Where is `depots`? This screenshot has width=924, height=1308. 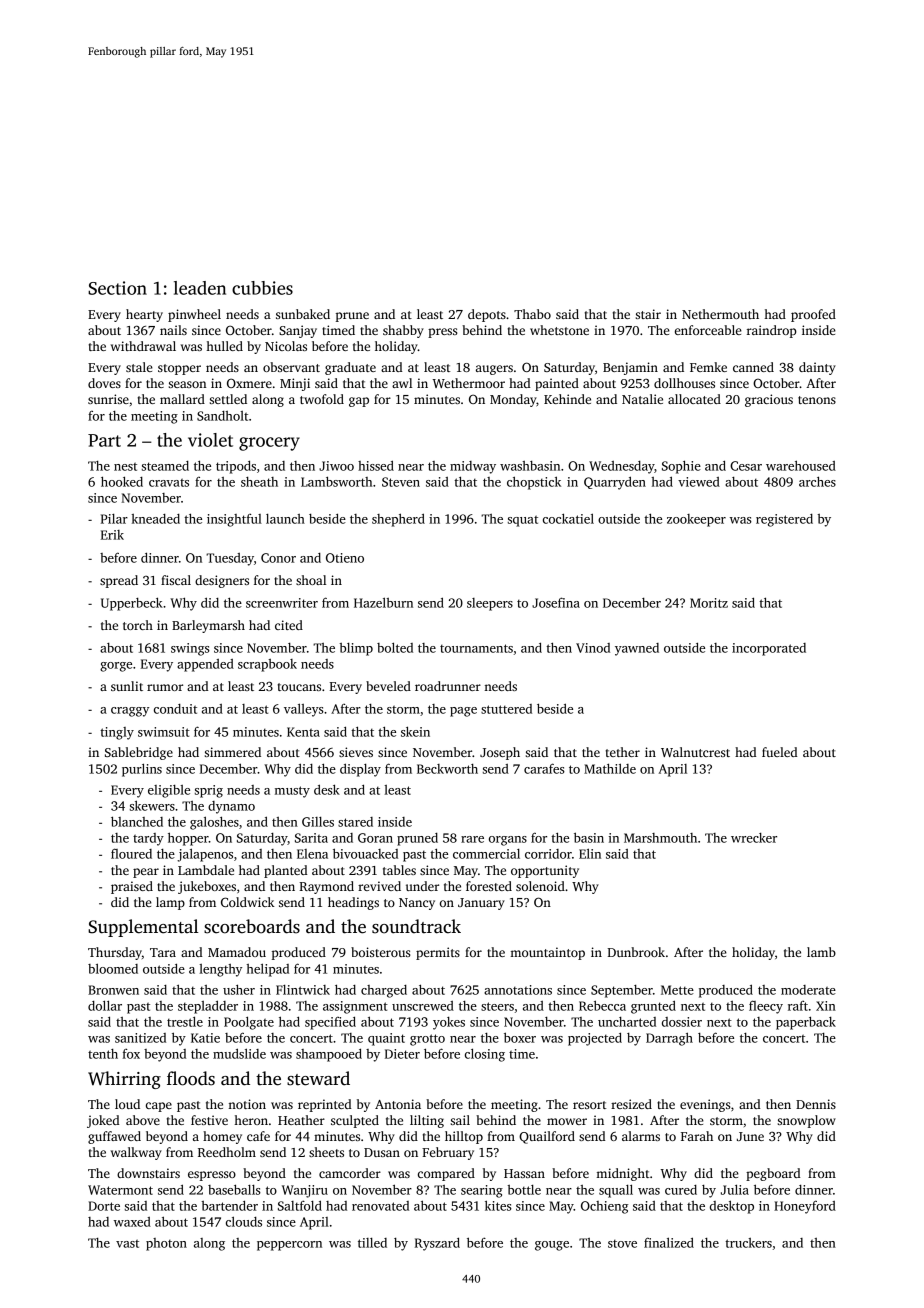 depots is located at coordinates (487, 315).
